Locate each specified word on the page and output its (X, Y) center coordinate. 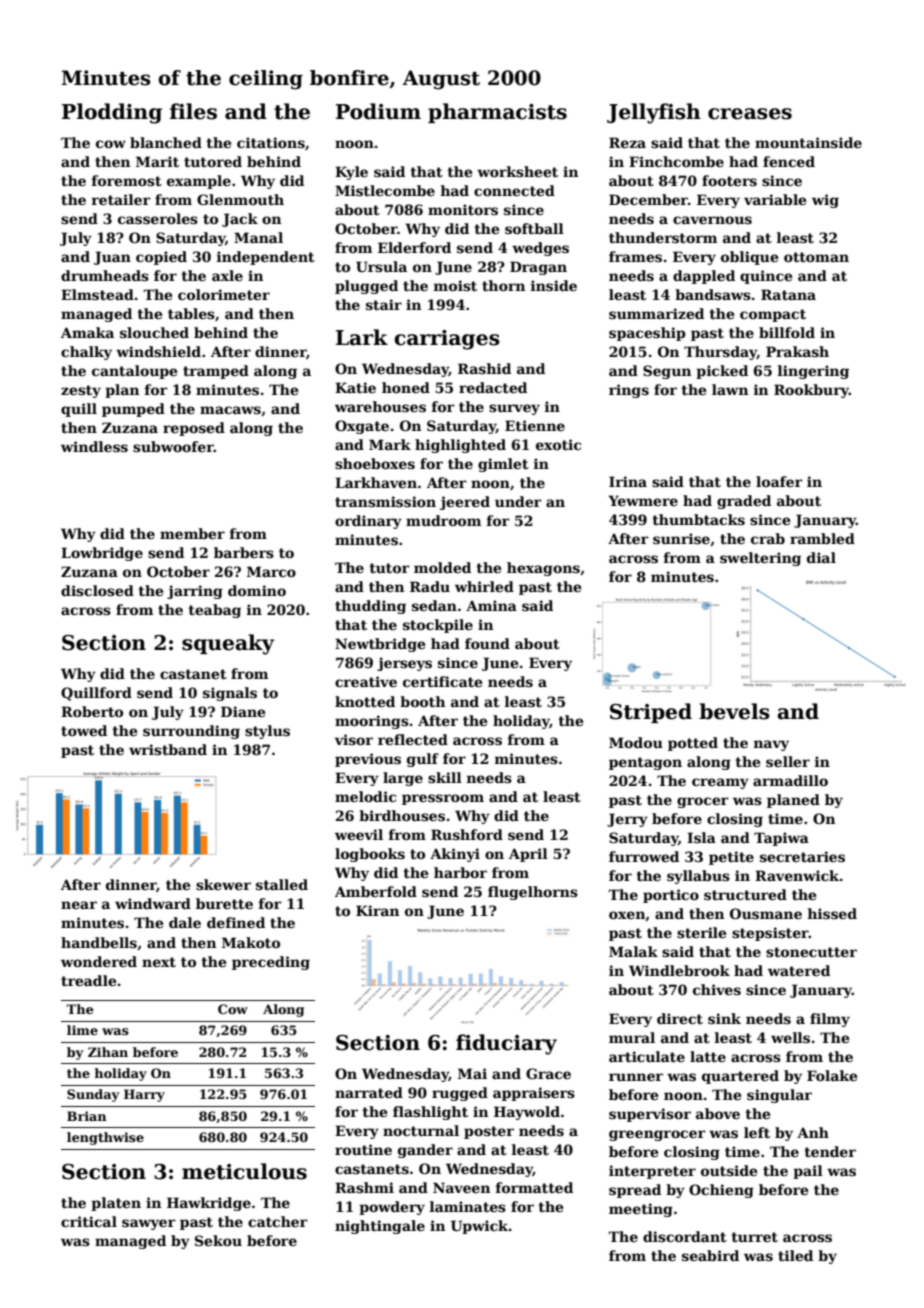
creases (750, 114)
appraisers (534, 1094)
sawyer (149, 1224)
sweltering (760, 559)
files (193, 111)
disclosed (97, 590)
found (487, 643)
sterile (701, 932)
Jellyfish (654, 113)
